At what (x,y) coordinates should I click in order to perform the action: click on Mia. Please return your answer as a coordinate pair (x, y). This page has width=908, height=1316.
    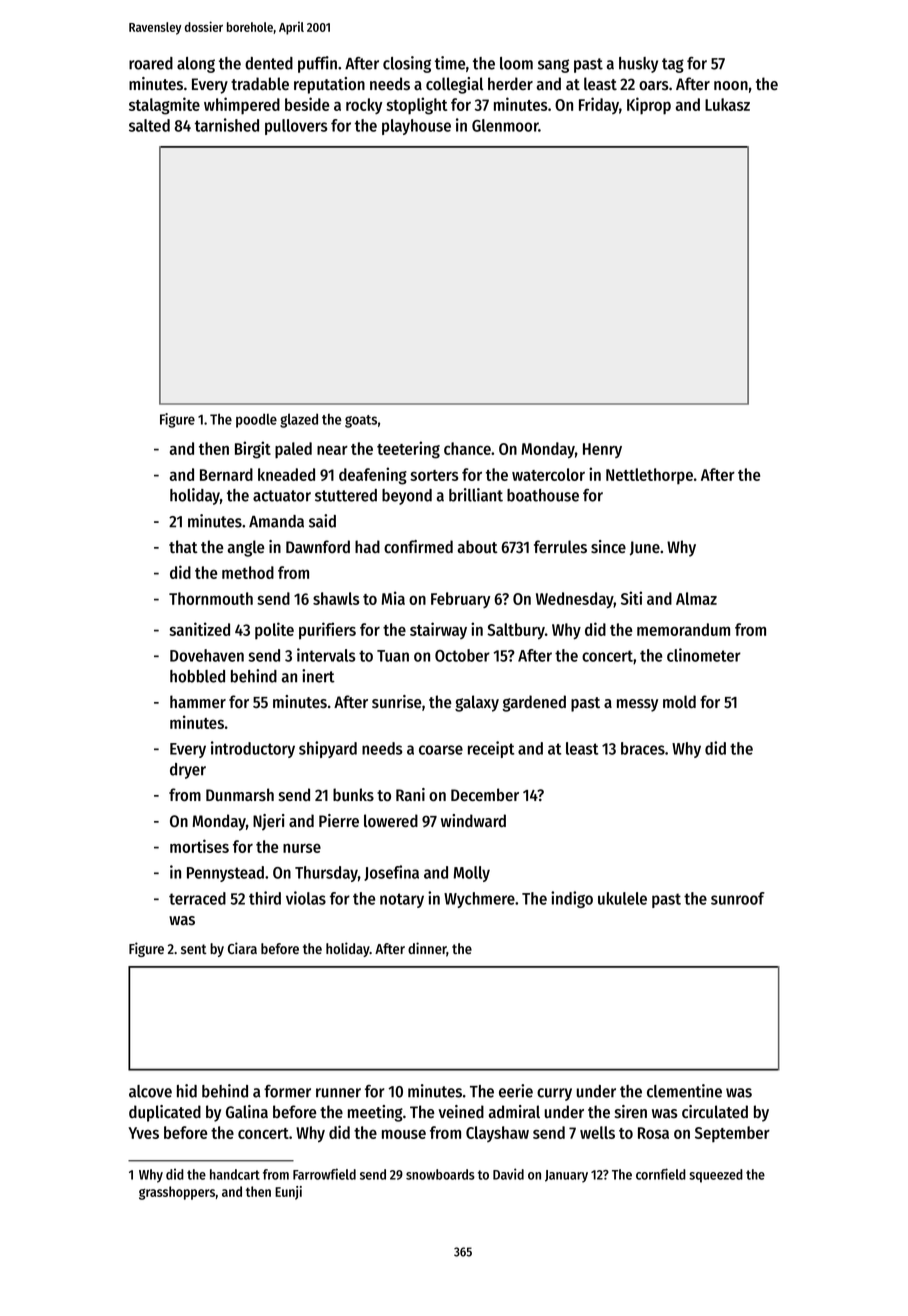
    Looking at the image, I should click on (393, 598).
